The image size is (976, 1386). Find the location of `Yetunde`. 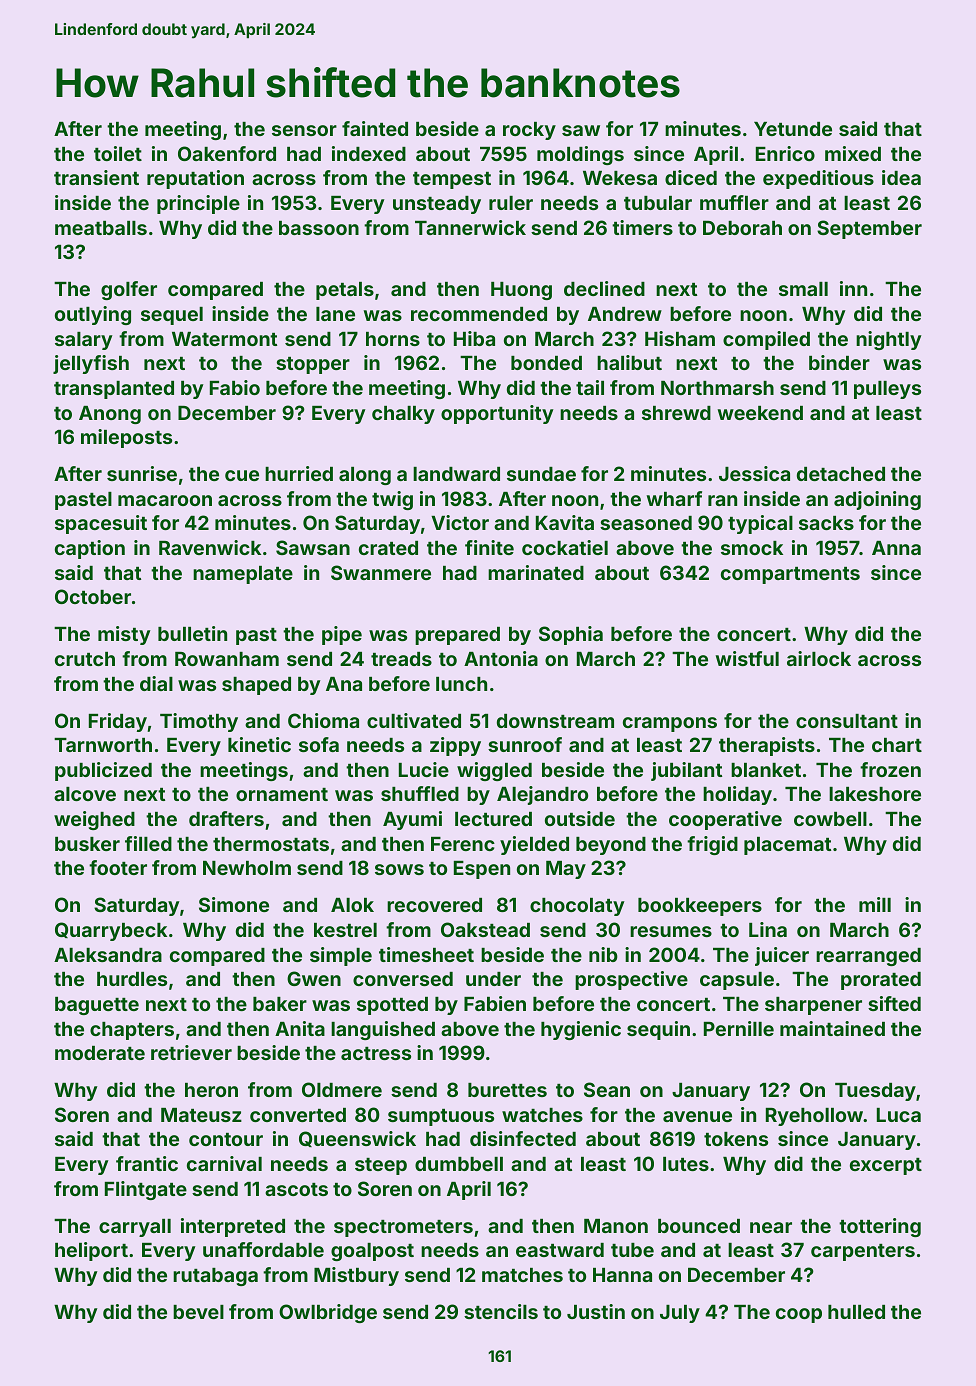

Yetunde is located at coordinates (793, 129).
